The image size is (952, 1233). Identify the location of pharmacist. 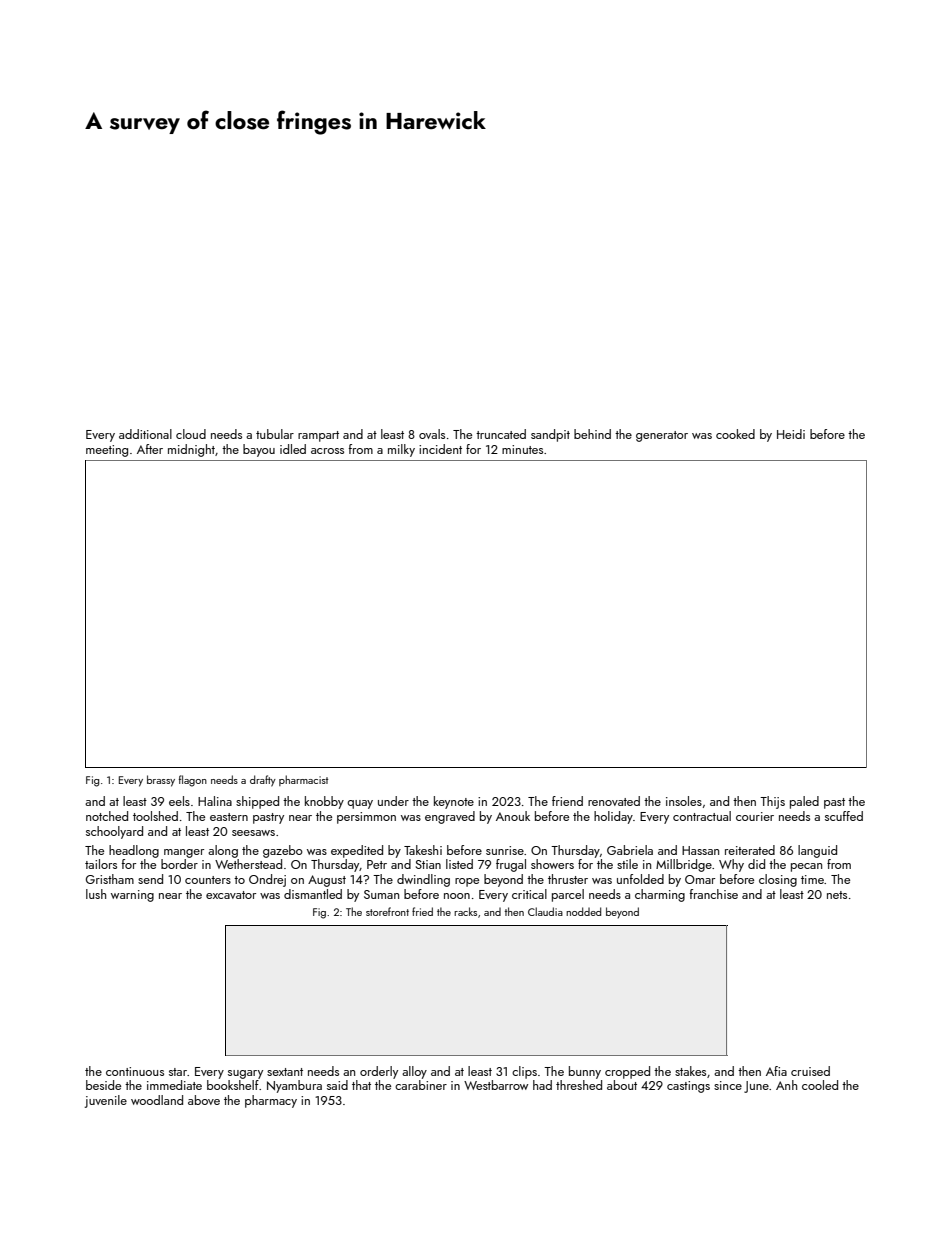
(303, 780).
